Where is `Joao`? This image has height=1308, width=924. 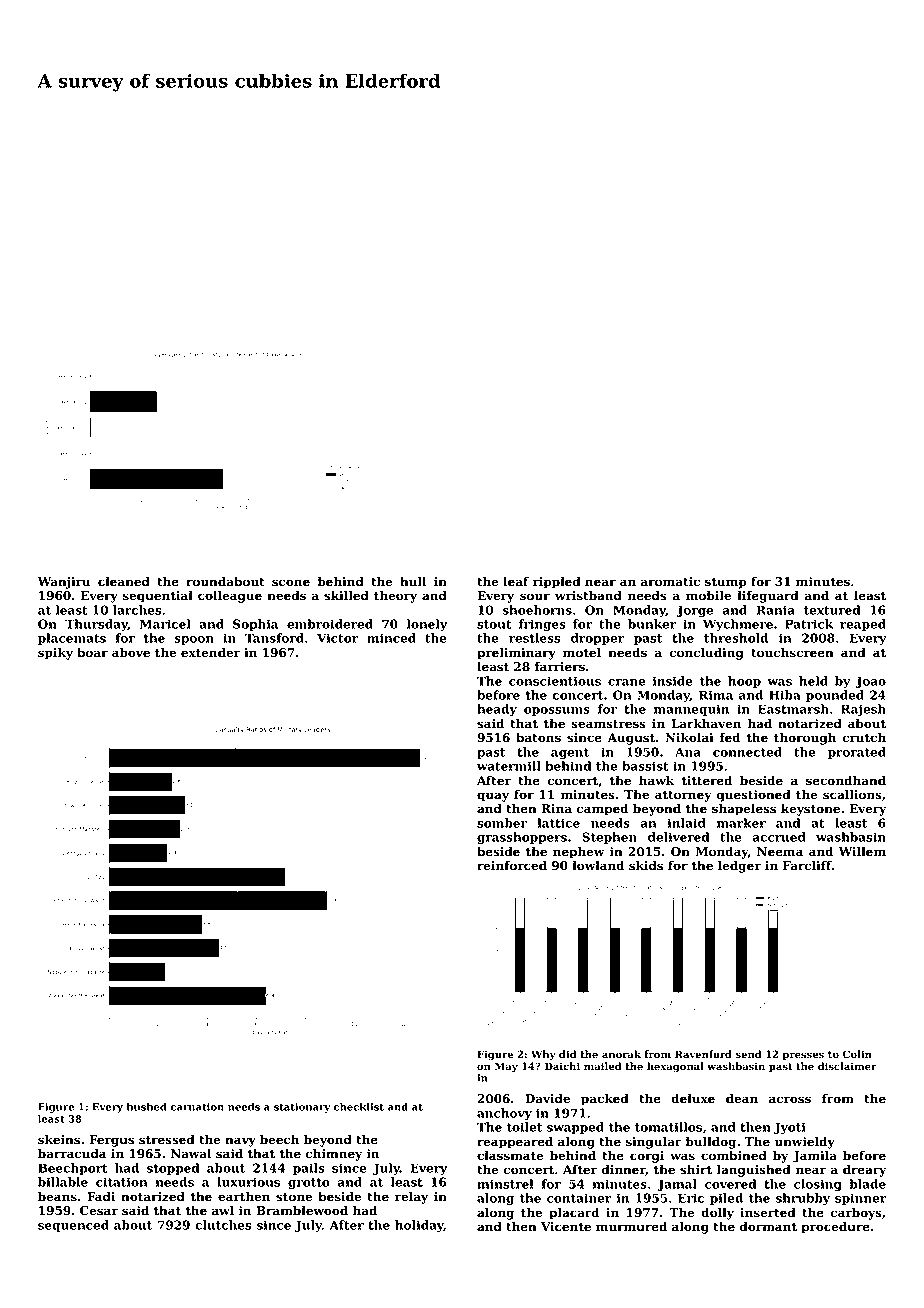 Joao is located at coordinates (870, 682).
